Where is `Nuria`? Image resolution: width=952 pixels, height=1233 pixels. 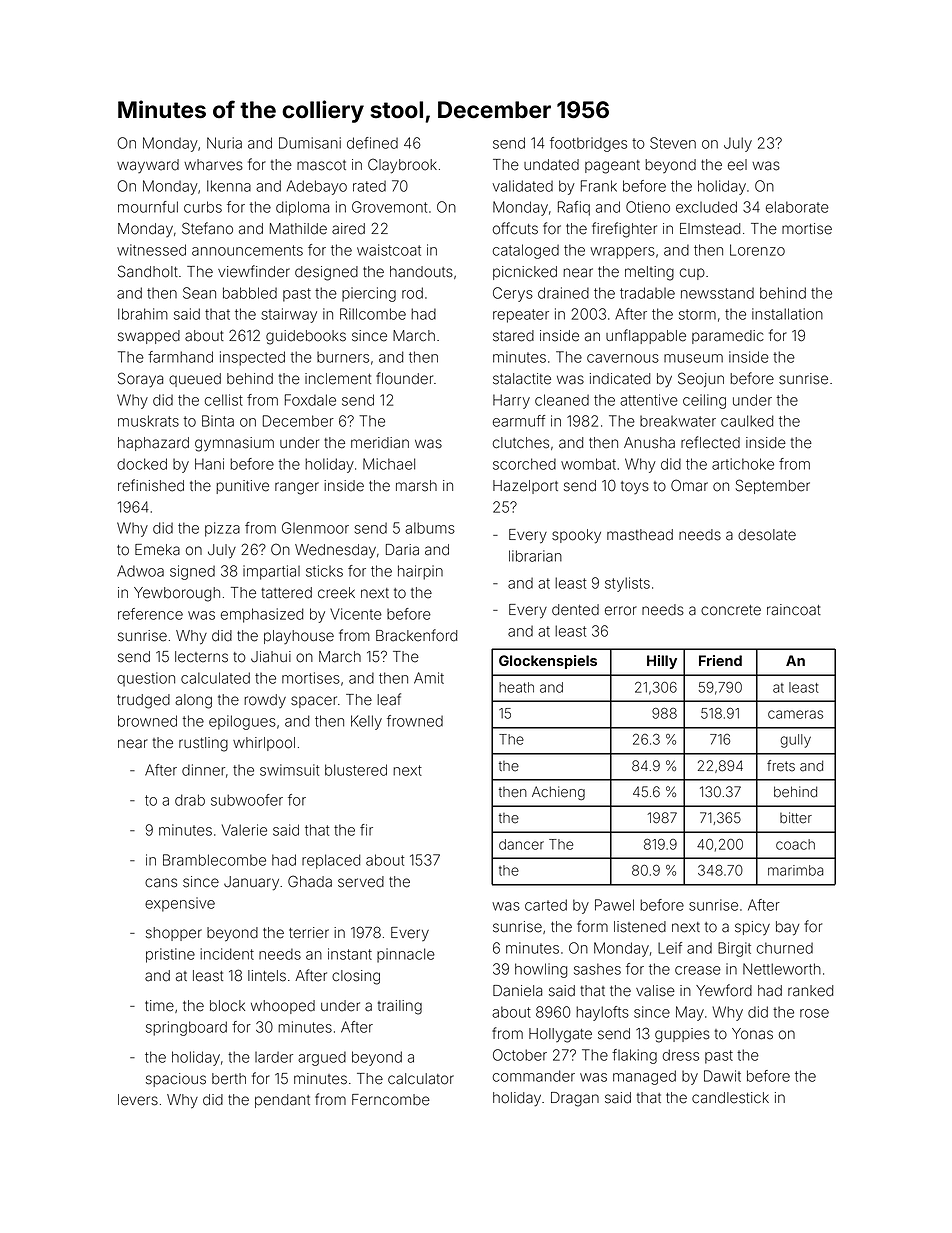
Nuria is located at coordinates (224, 143).
